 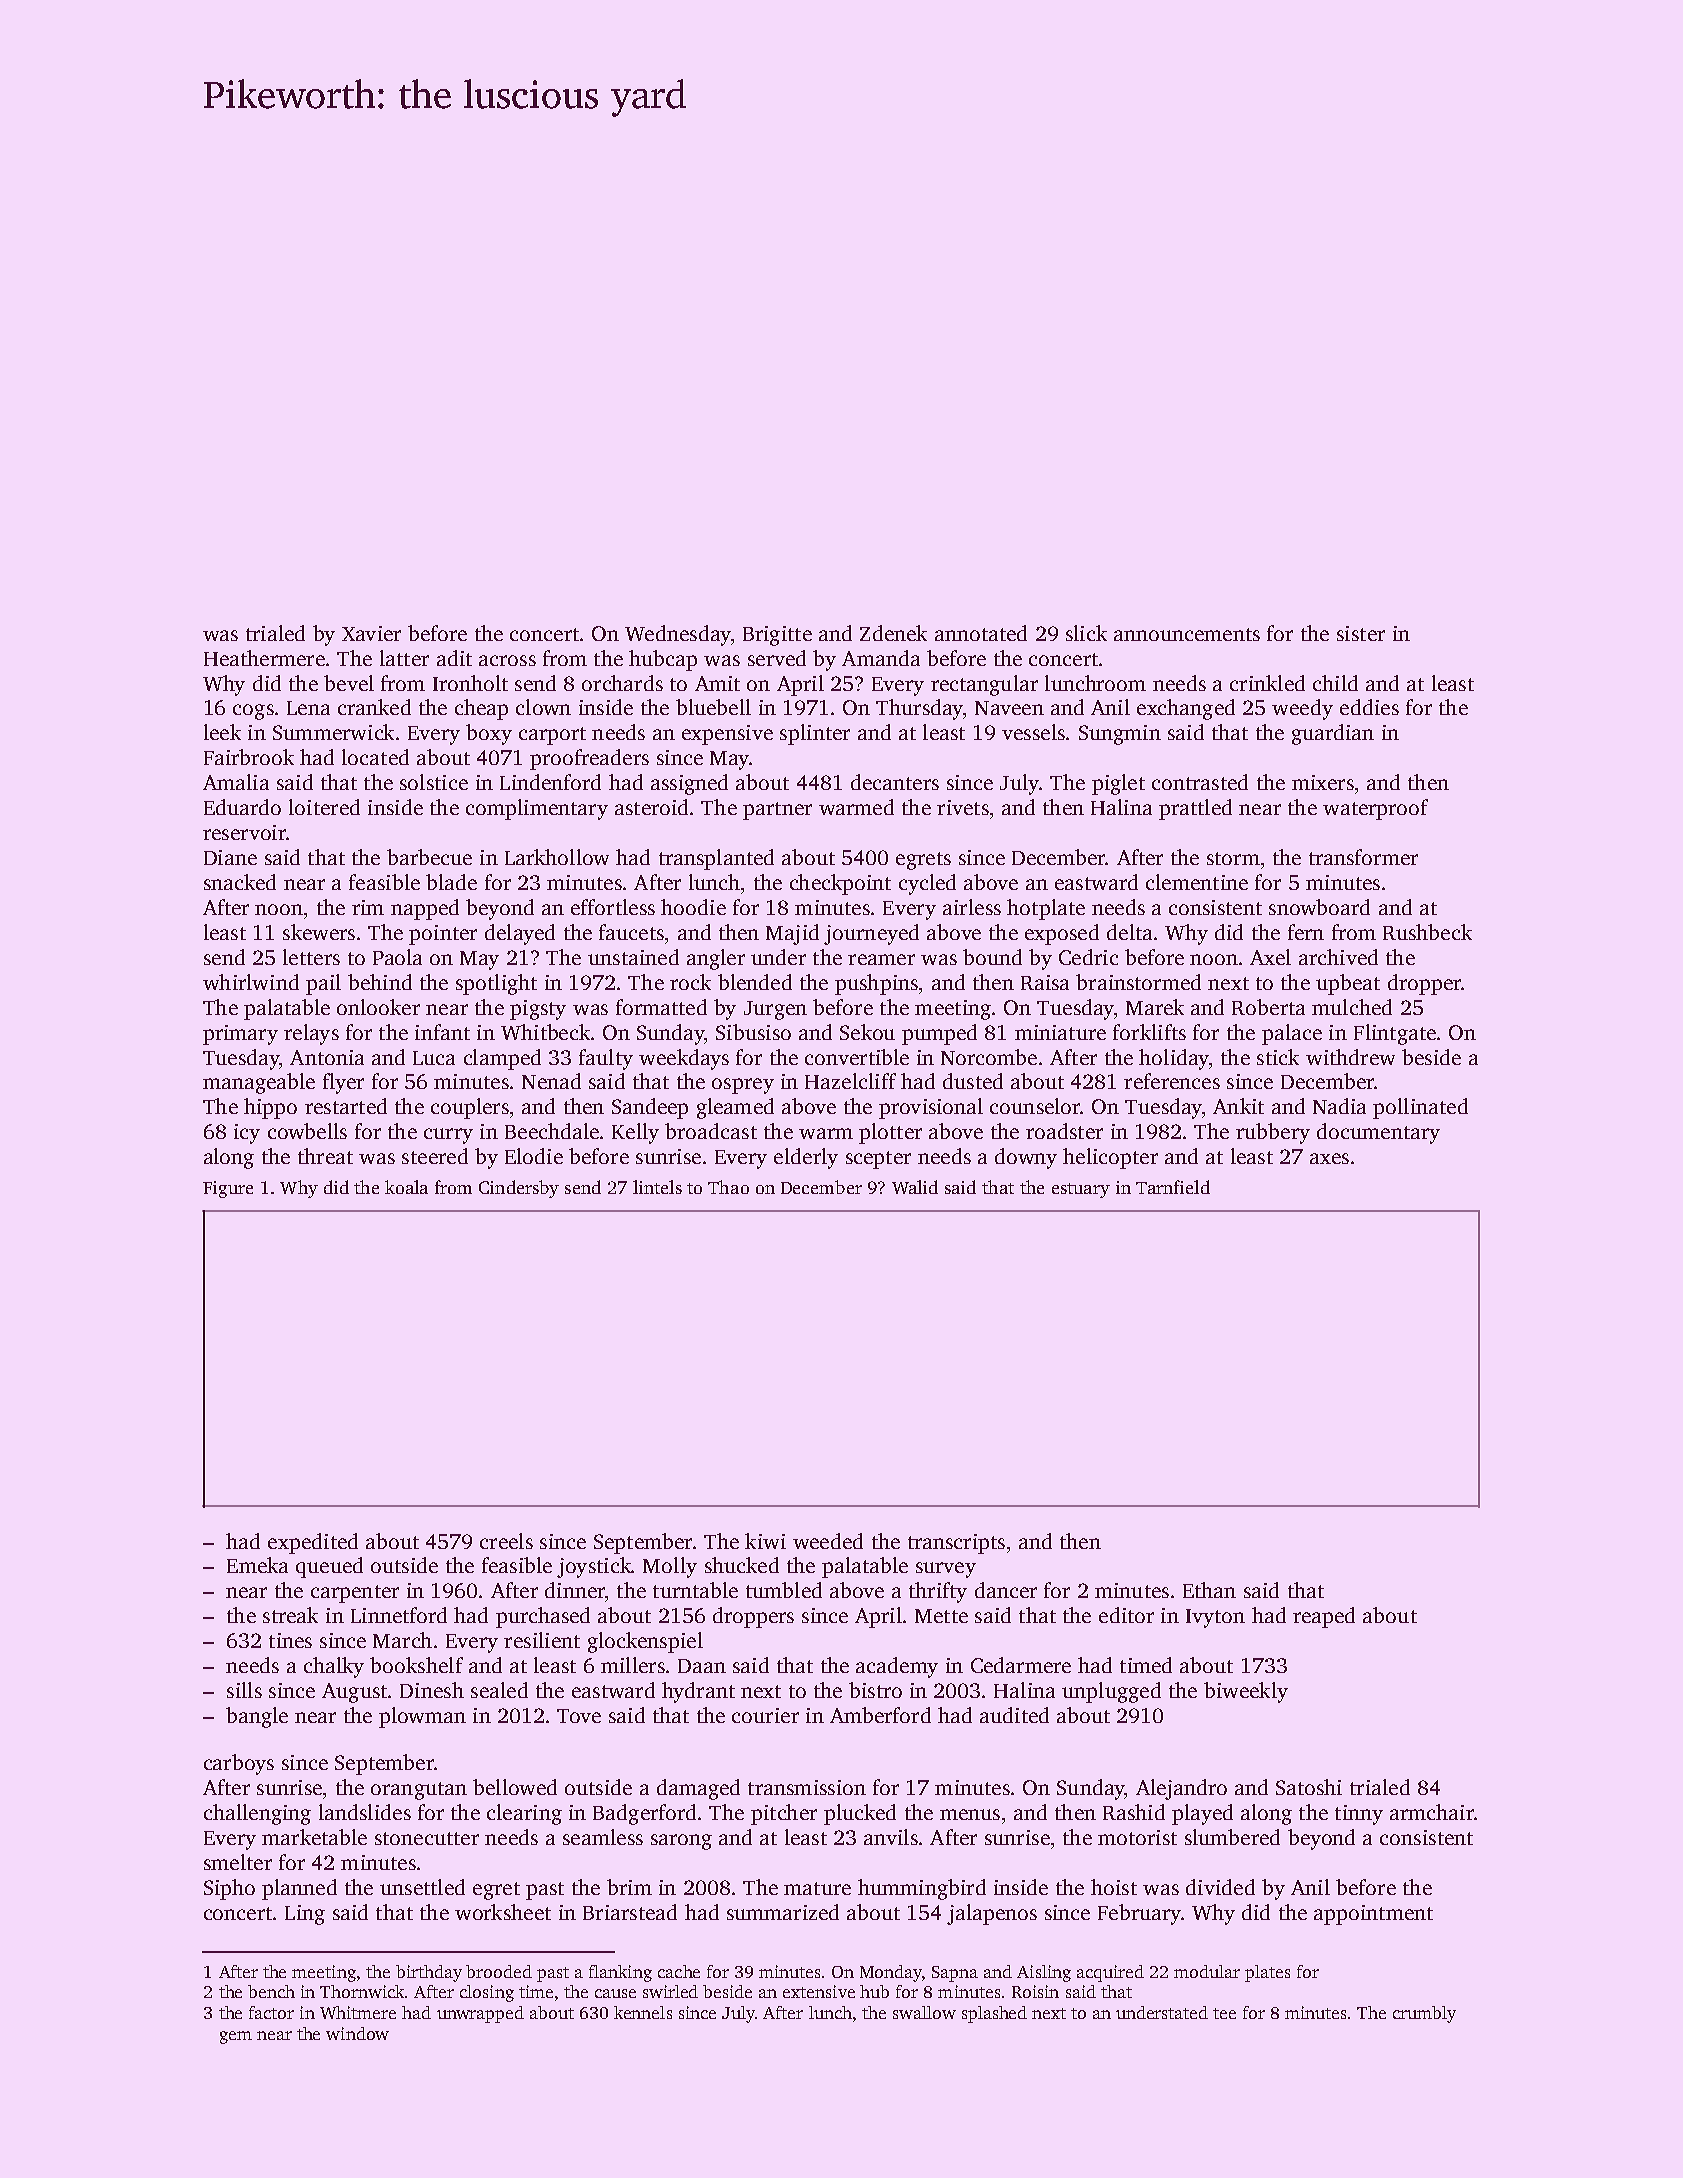 I want to click on across, so click(x=507, y=660).
